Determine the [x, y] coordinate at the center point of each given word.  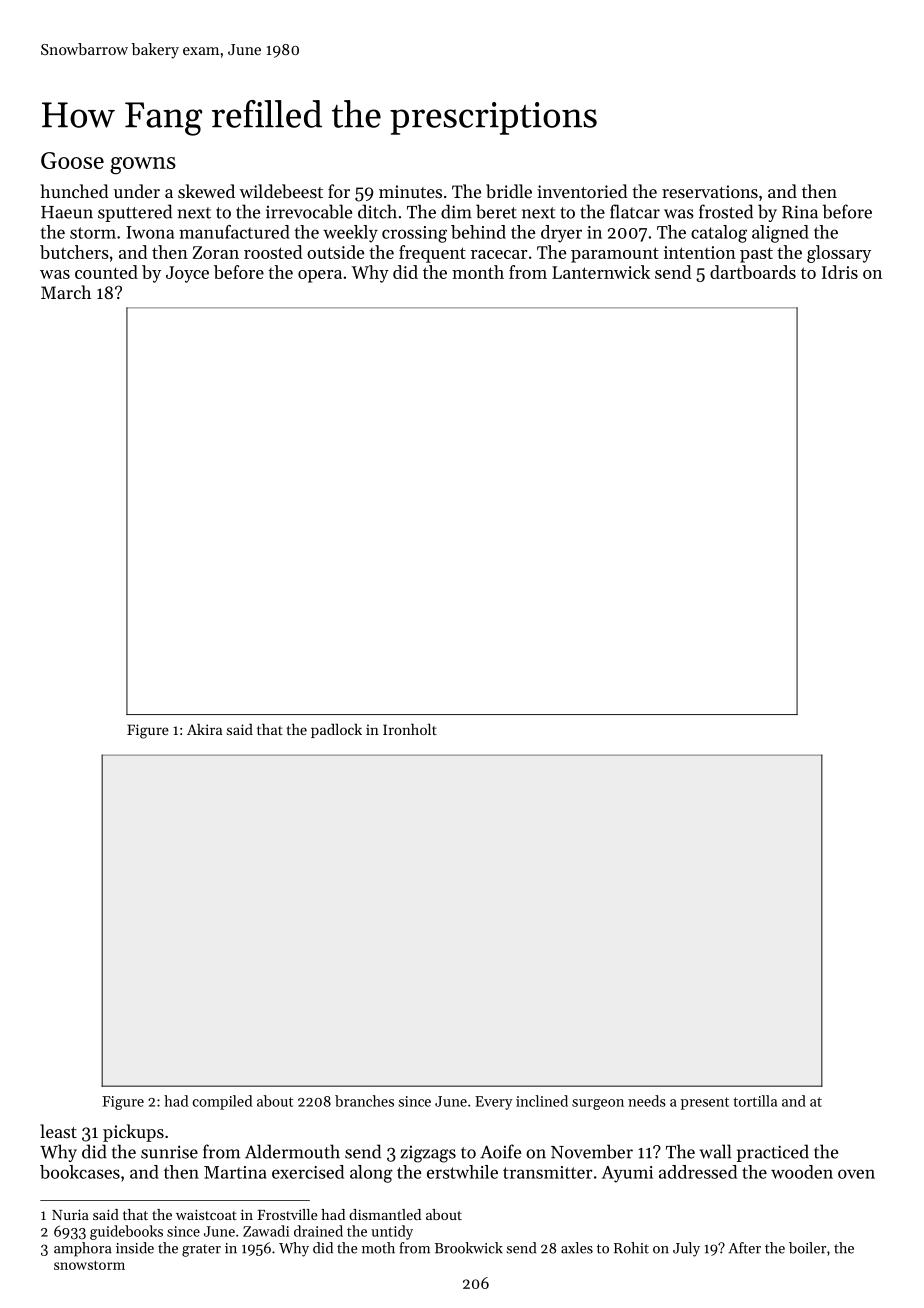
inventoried [582, 191]
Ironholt [410, 729]
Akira [204, 729]
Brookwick [469, 1248]
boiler [807, 1248]
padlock [336, 730]
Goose [72, 160]
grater [201, 1250]
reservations [710, 191]
